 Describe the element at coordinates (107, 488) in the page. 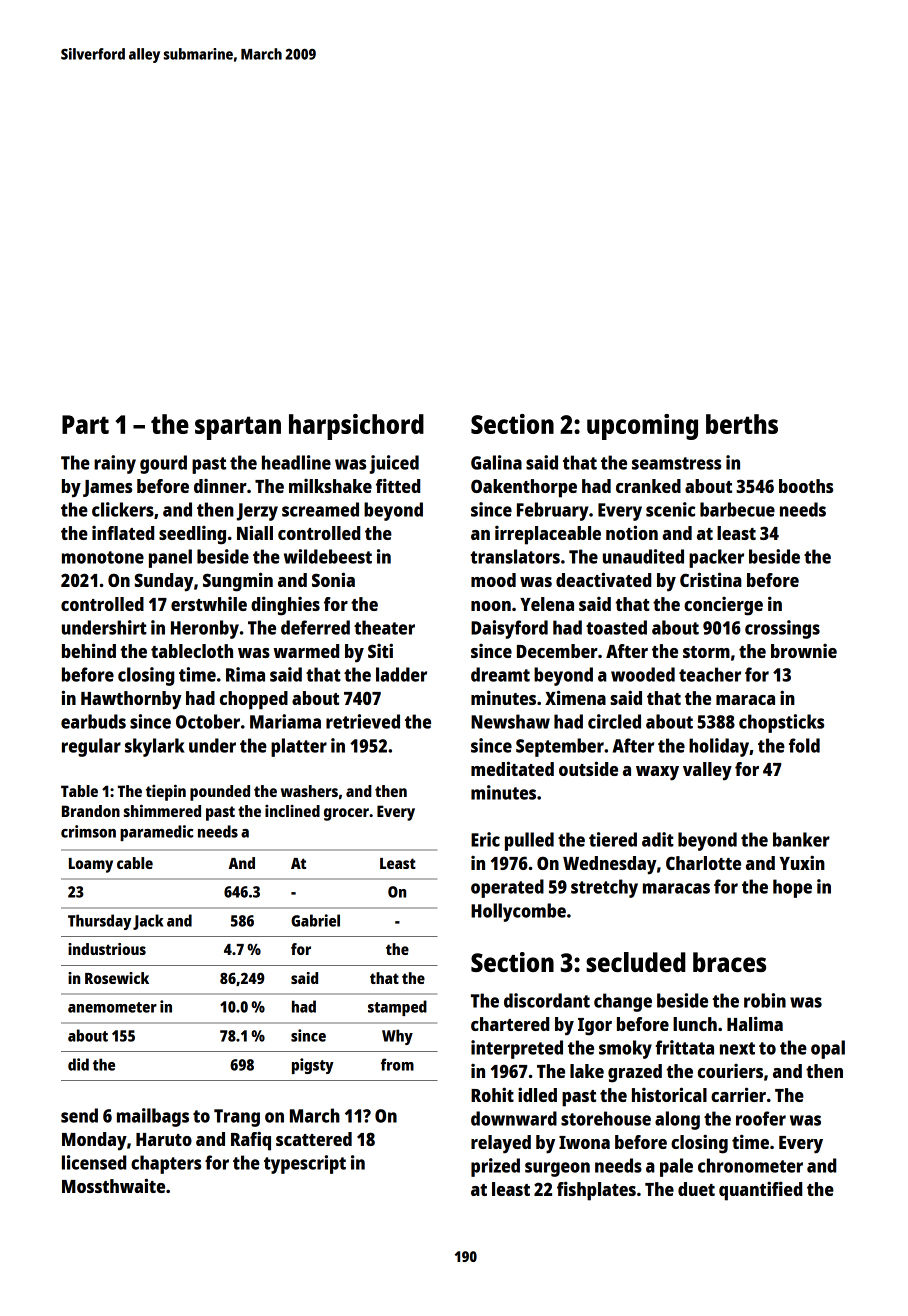

I see `James` at that location.
